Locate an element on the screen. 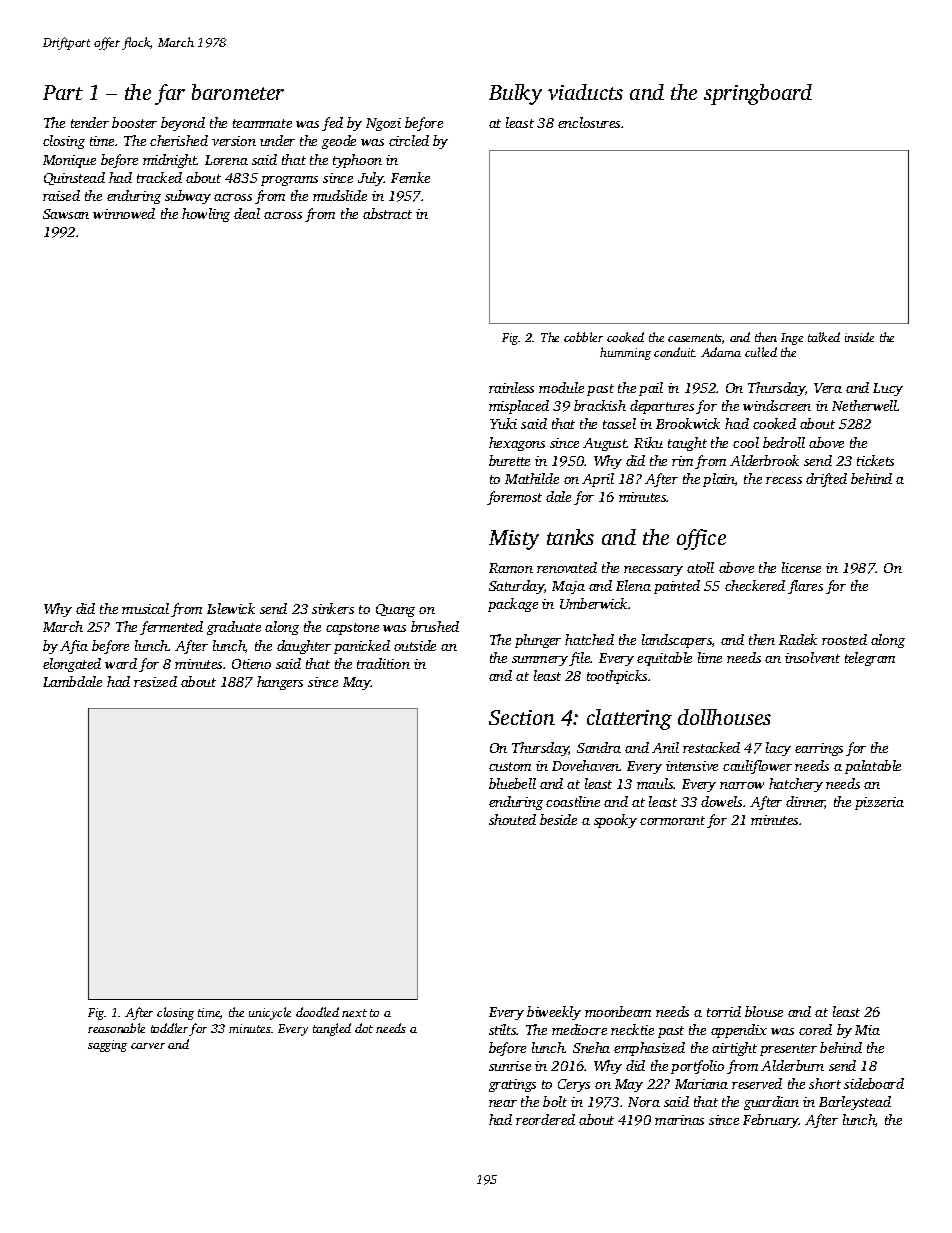 This screenshot has height=1233, width=952. far is located at coordinates (170, 94).
